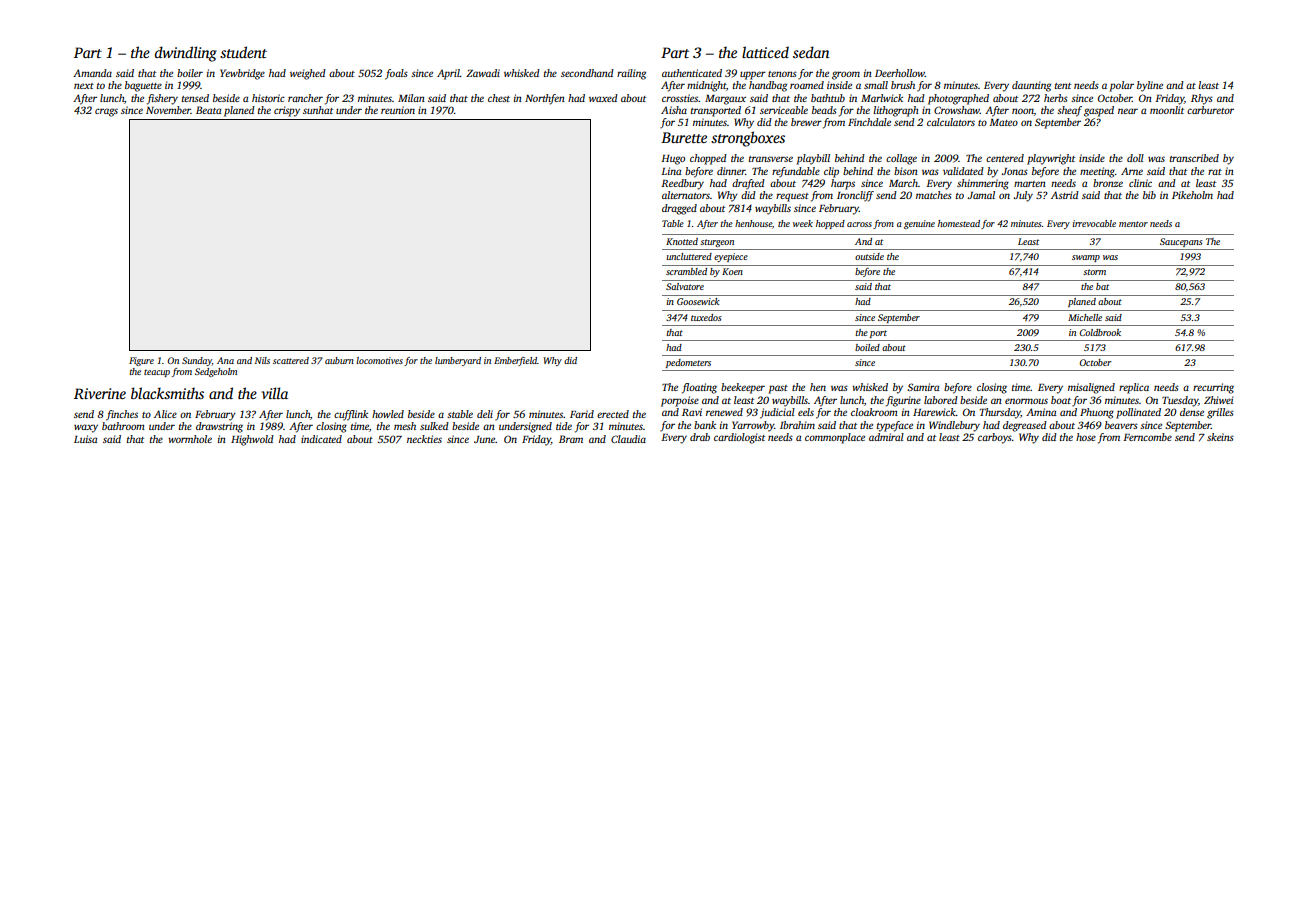 The image size is (1308, 924). What do you see at coordinates (748, 139) in the page?
I see `strongboxes` at bounding box center [748, 139].
